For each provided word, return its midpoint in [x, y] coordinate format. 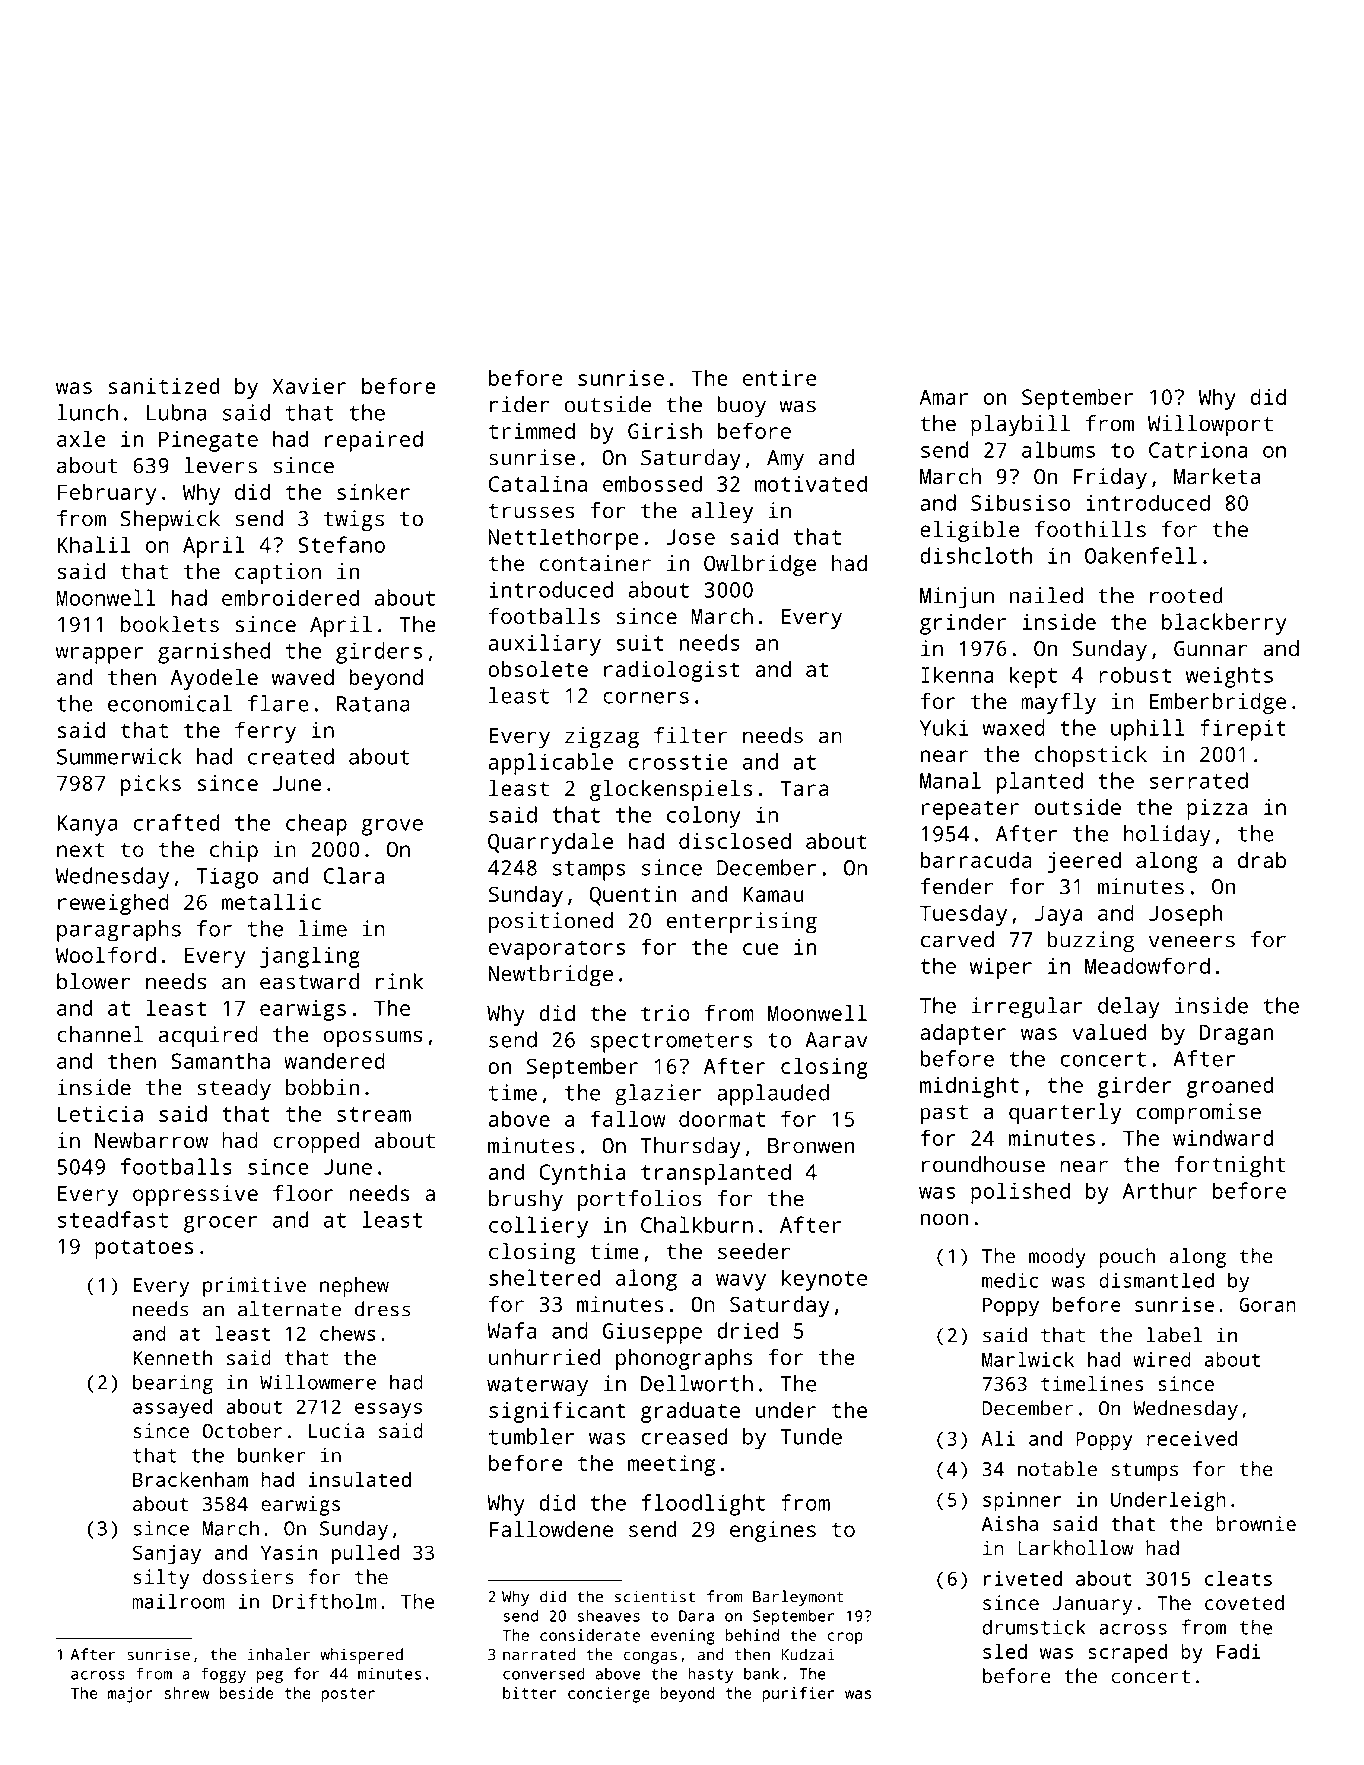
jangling [310, 957]
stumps [1145, 1472]
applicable [551, 764]
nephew [354, 1287]
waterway [537, 1387]
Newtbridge [550, 976]
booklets [170, 624]
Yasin [289, 1552]
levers [220, 465]
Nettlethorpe [563, 539]
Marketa [1217, 476]
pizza [1217, 809]
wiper [1001, 968]
